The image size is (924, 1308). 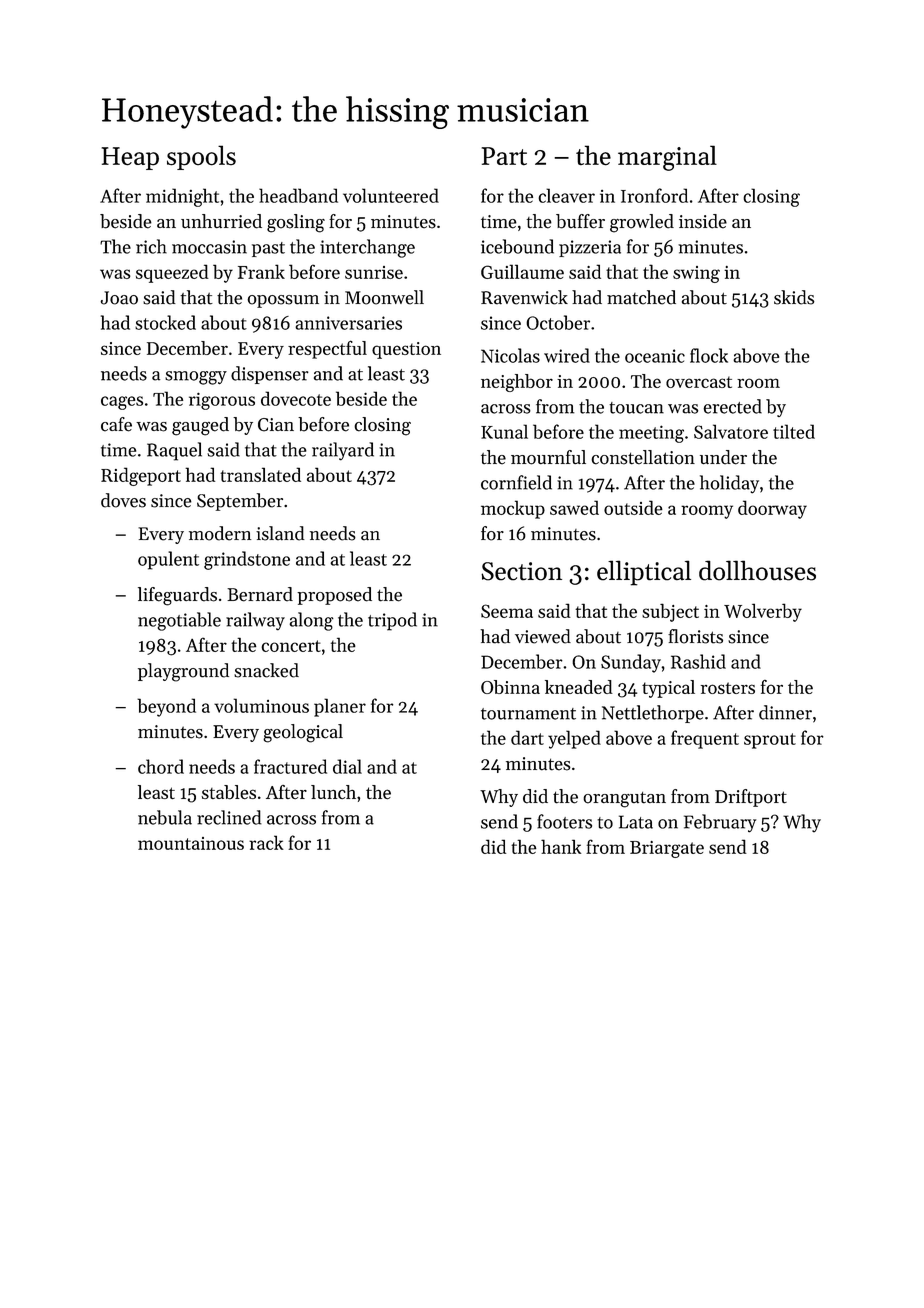 I want to click on September, so click(x=240, y=502).
